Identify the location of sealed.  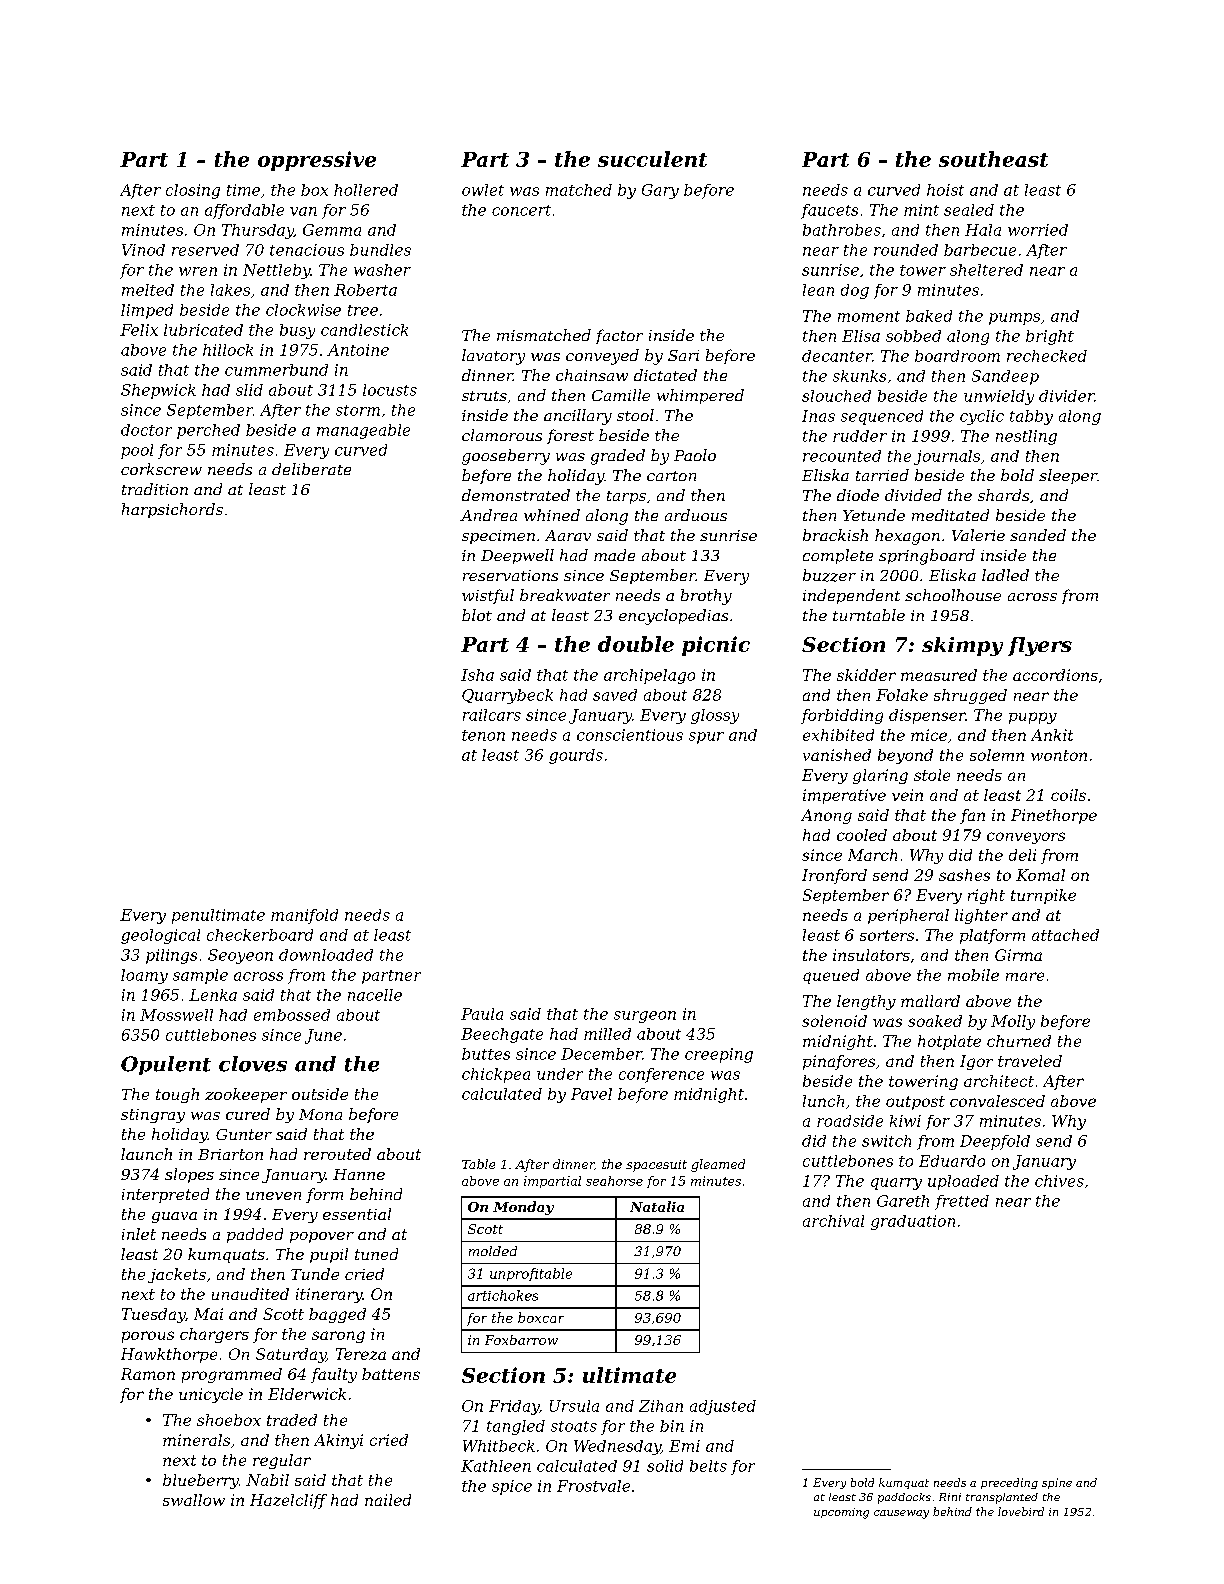
(969, 210).
